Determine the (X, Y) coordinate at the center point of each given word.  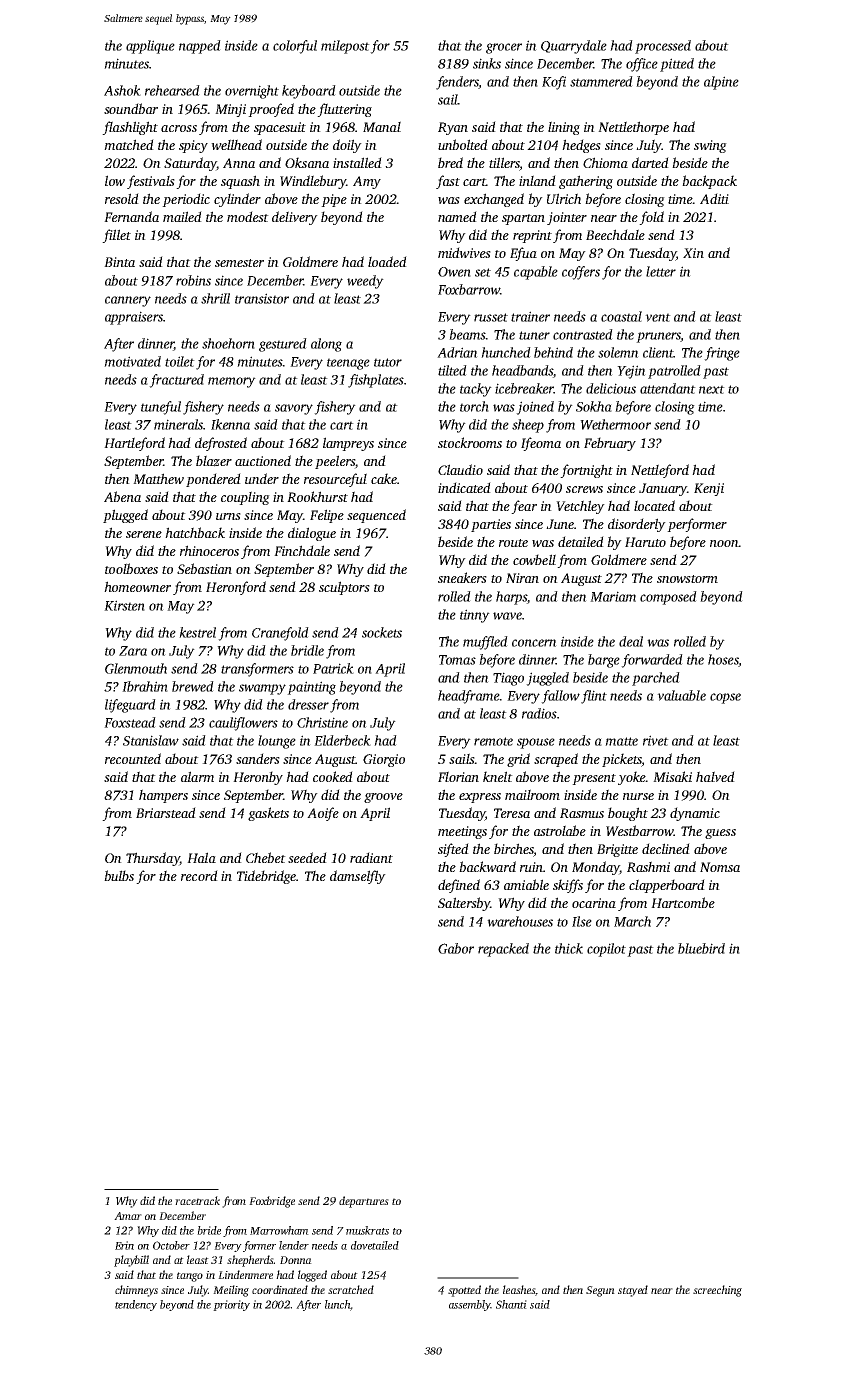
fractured (176, 381)
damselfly (358, 877)
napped (200, 47)
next (712, 389)
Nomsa (720, 867)
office (642, 65)
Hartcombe (683, 902)
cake (384, 478)
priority (231, 1305)
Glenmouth (136, 668)
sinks (487, 63)
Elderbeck (342, 740)
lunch (337, 1304)
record (199, 875)
